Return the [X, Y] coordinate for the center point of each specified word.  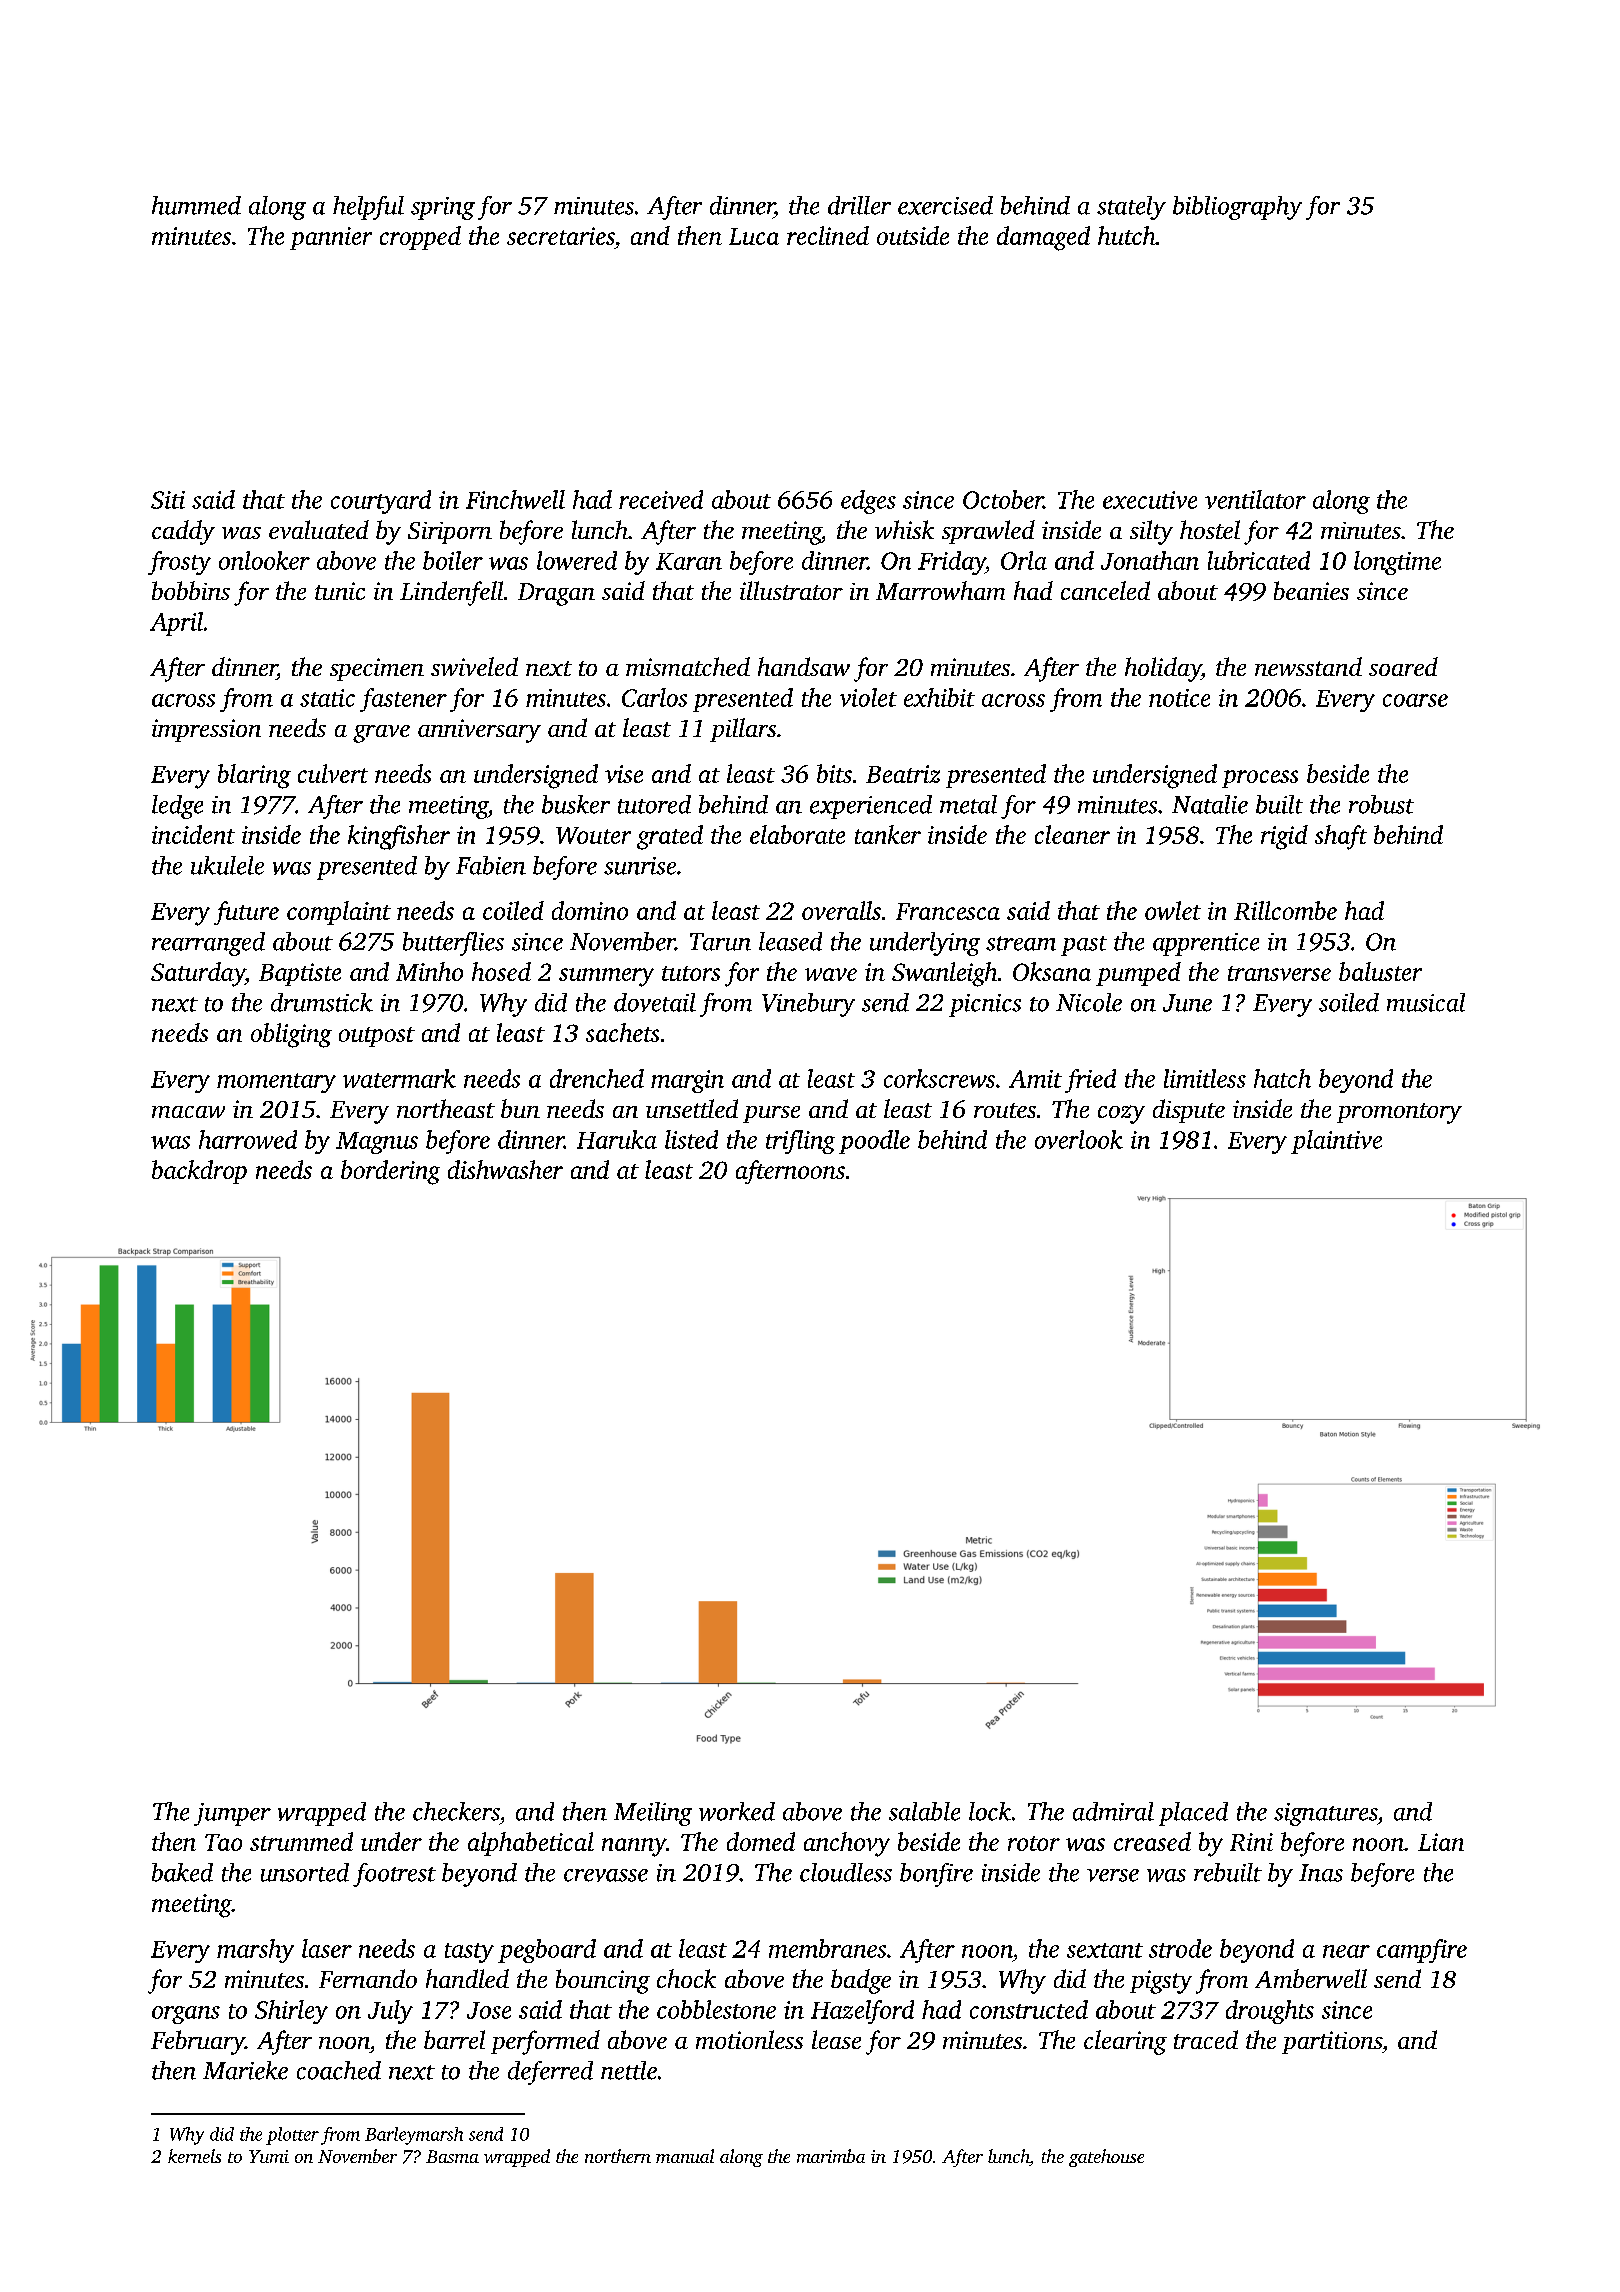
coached [339, 2070]
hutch [1127, 235]
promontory [1399, 1113]
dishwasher [505, 1169]
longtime [1397, 563]
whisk [904, 529]
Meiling [653, 1814]
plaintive [1336, 1142]
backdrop [199, 1172]
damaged [1043, 238]
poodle [874, 1142]
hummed [196, 205]
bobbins [191, 590]
